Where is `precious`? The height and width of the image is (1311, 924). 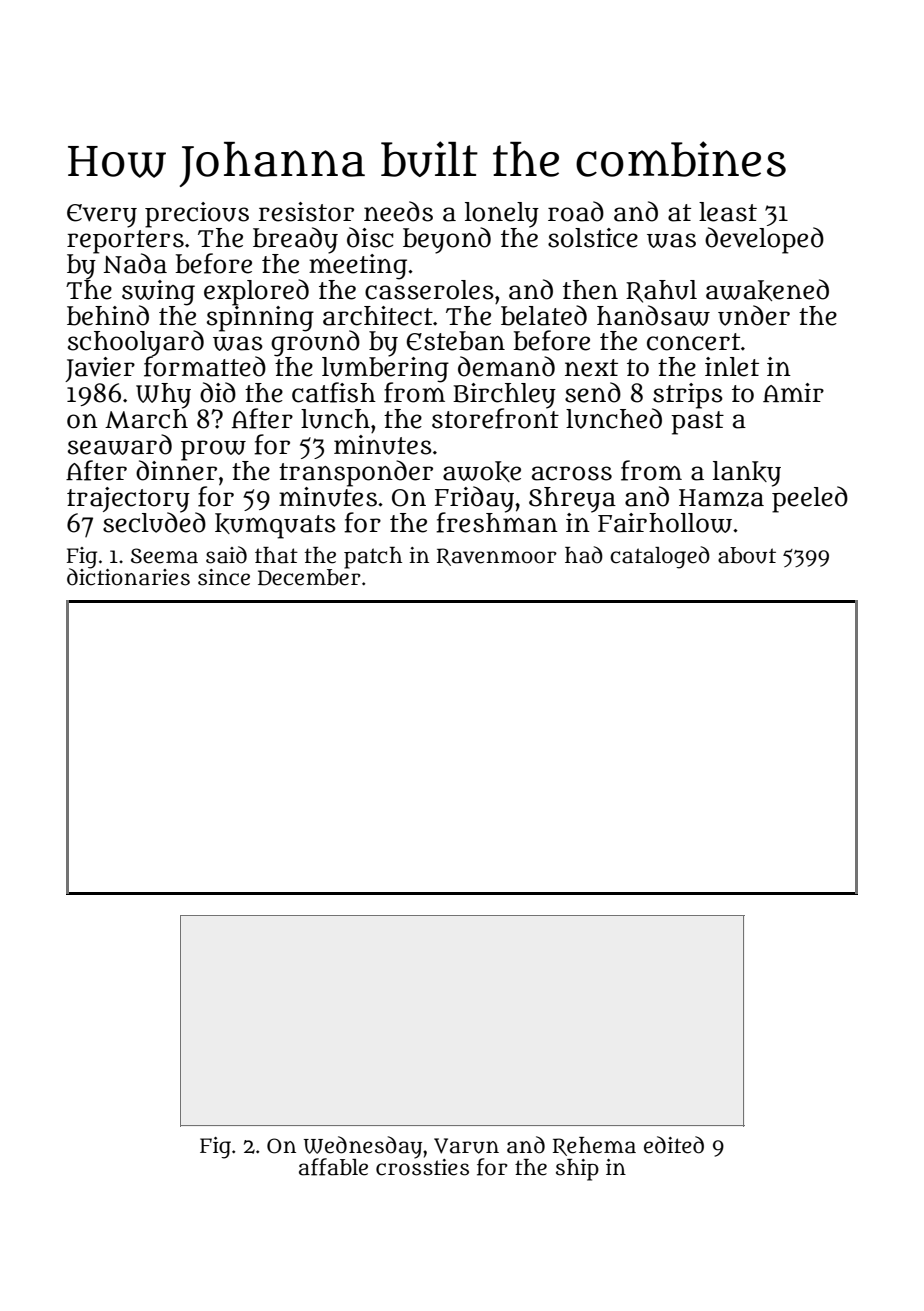
precious is located at coordinates (197, 214).
